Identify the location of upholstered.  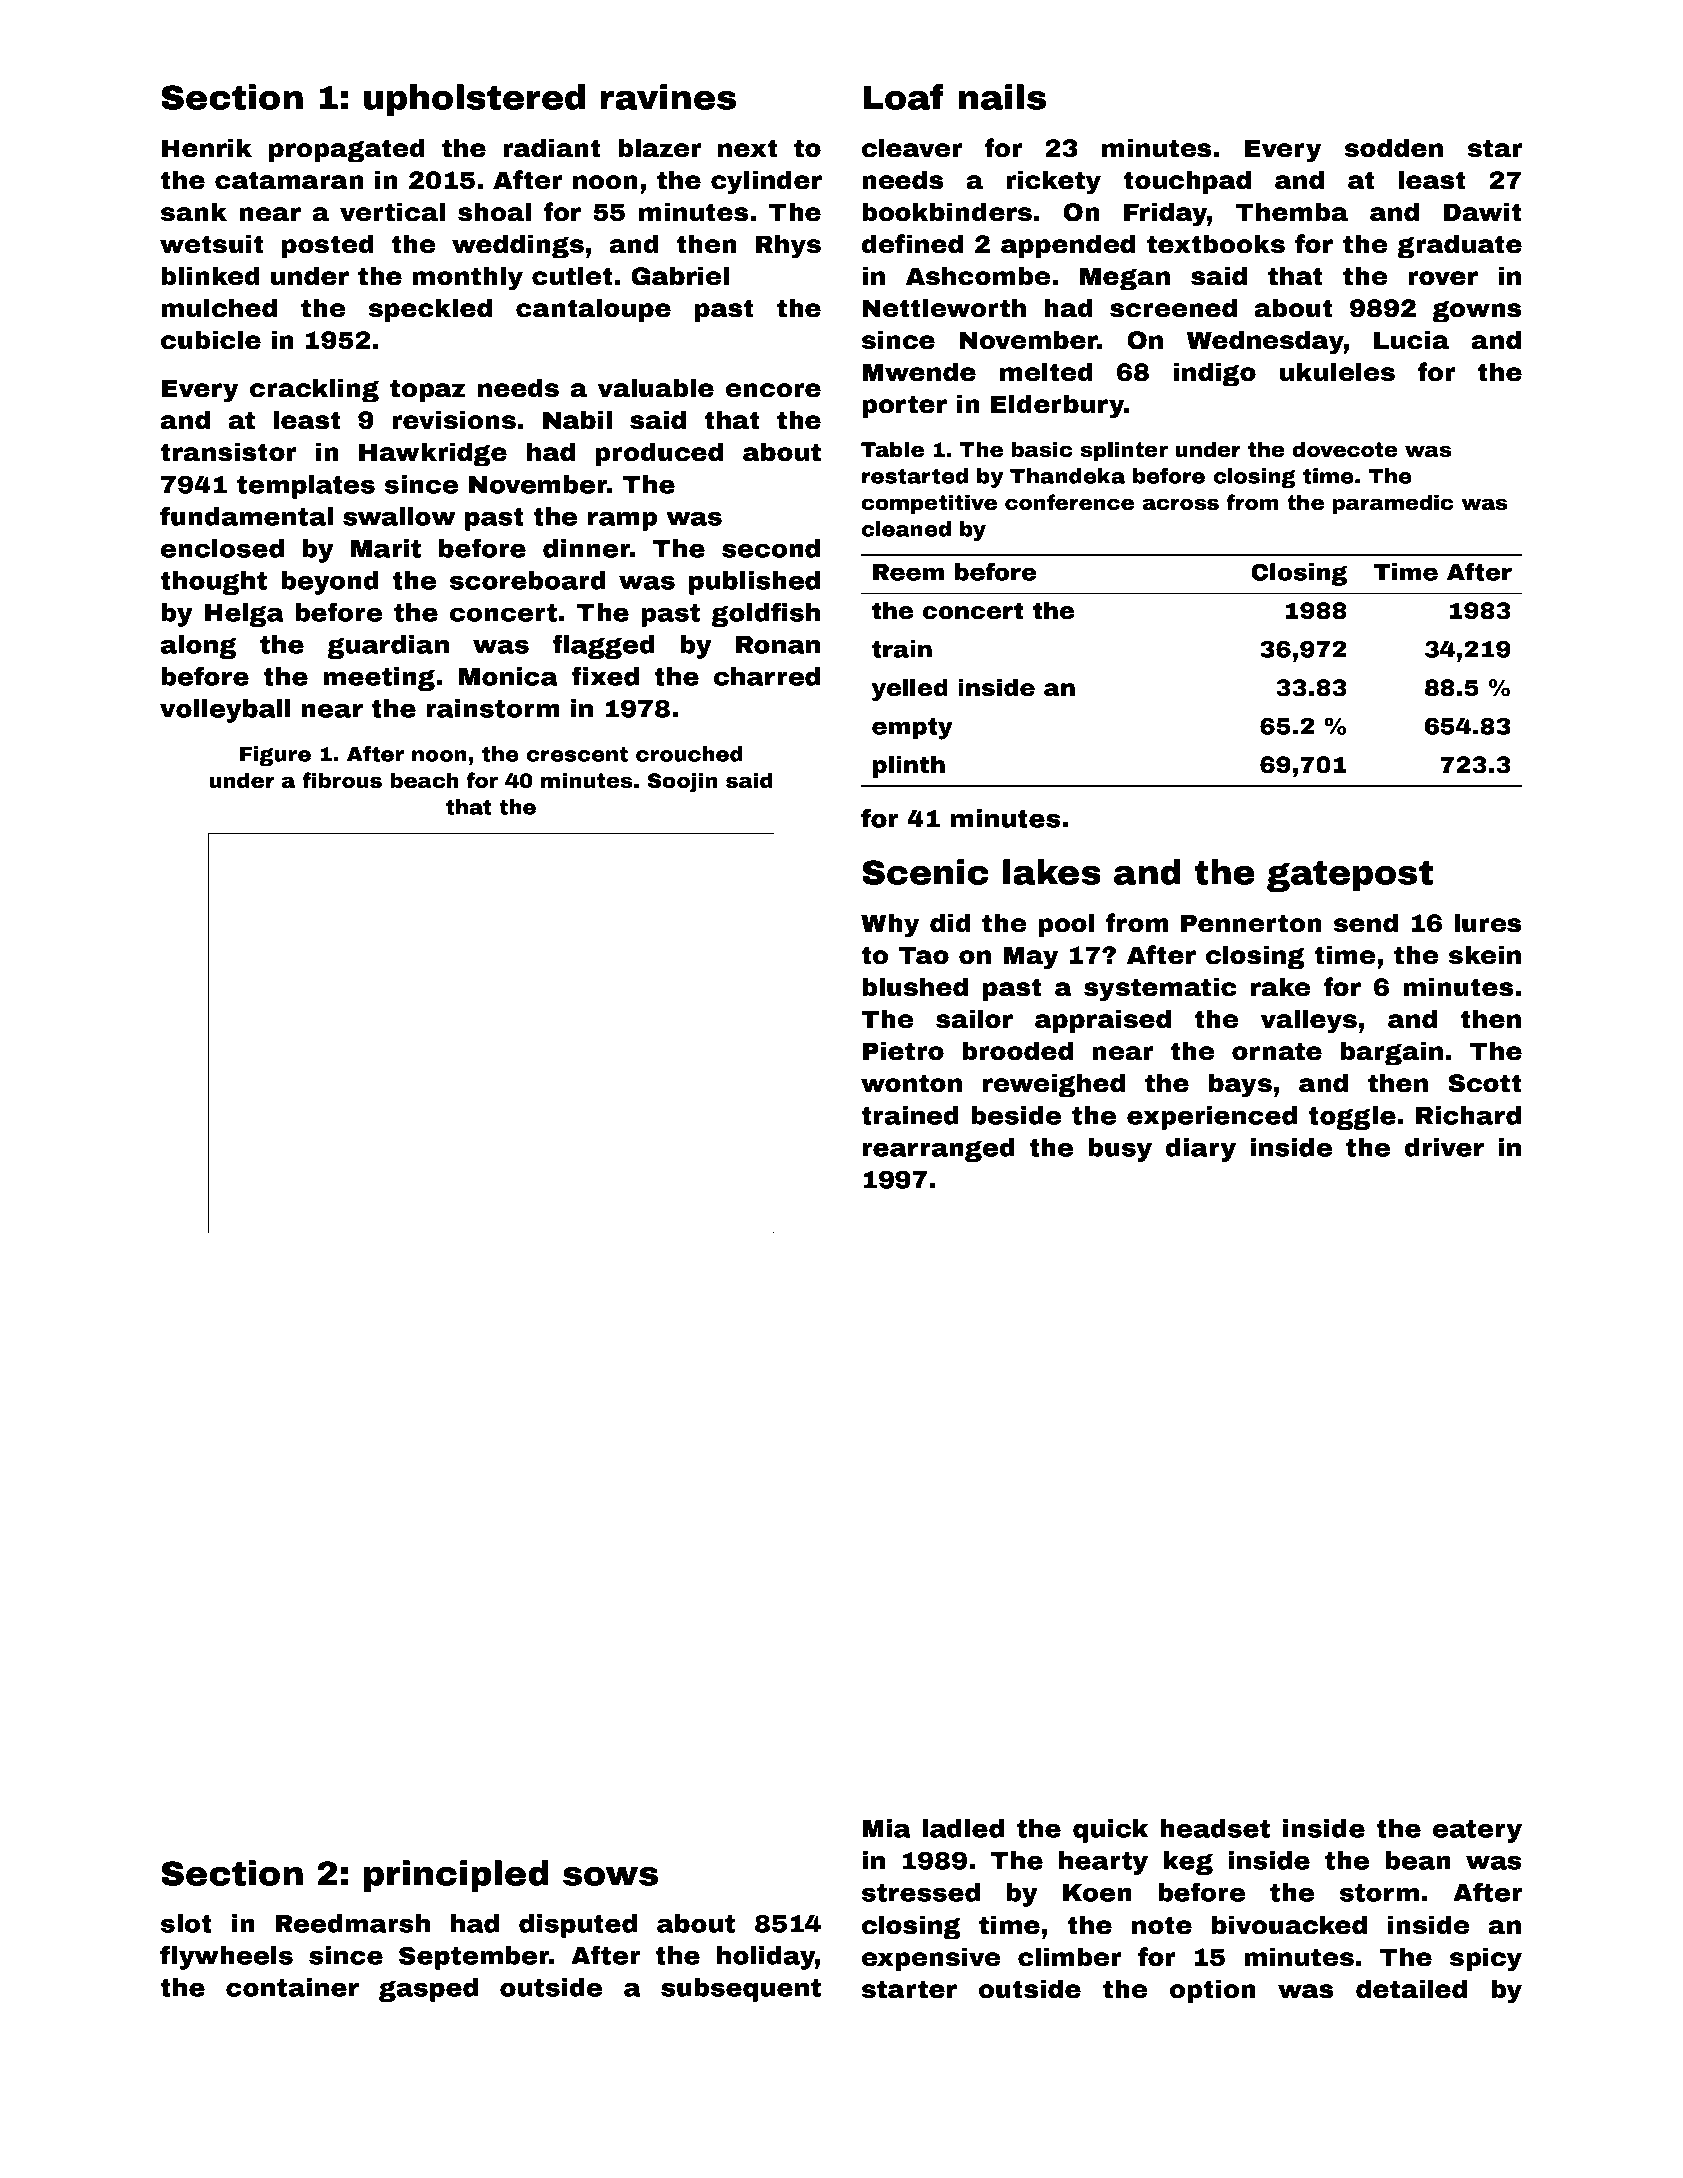
(474, 100).
